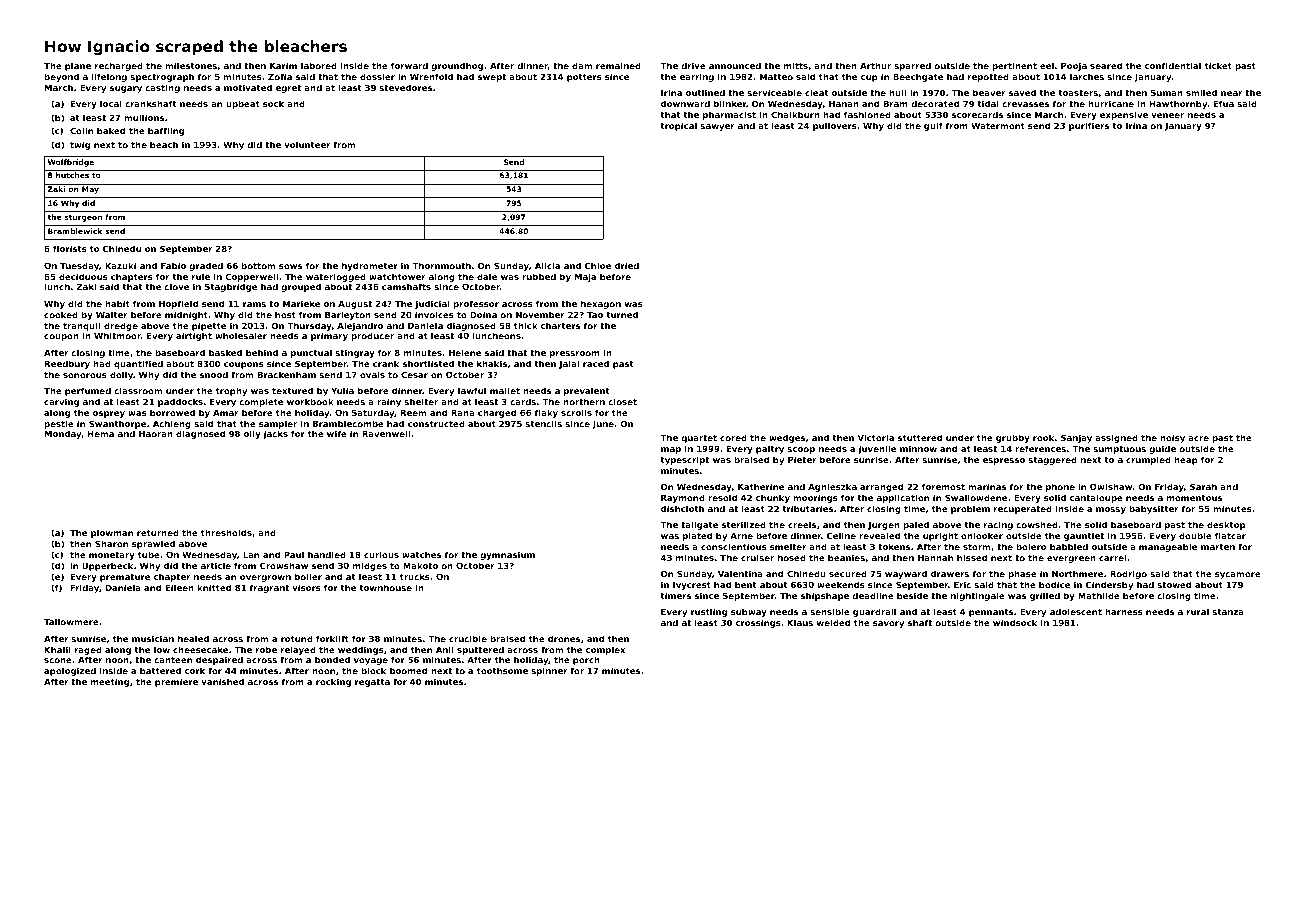 The image size is (1308, 924). Describe the element at coordinates (709, 612) in the screenshot. I see `rustling` at that location.
